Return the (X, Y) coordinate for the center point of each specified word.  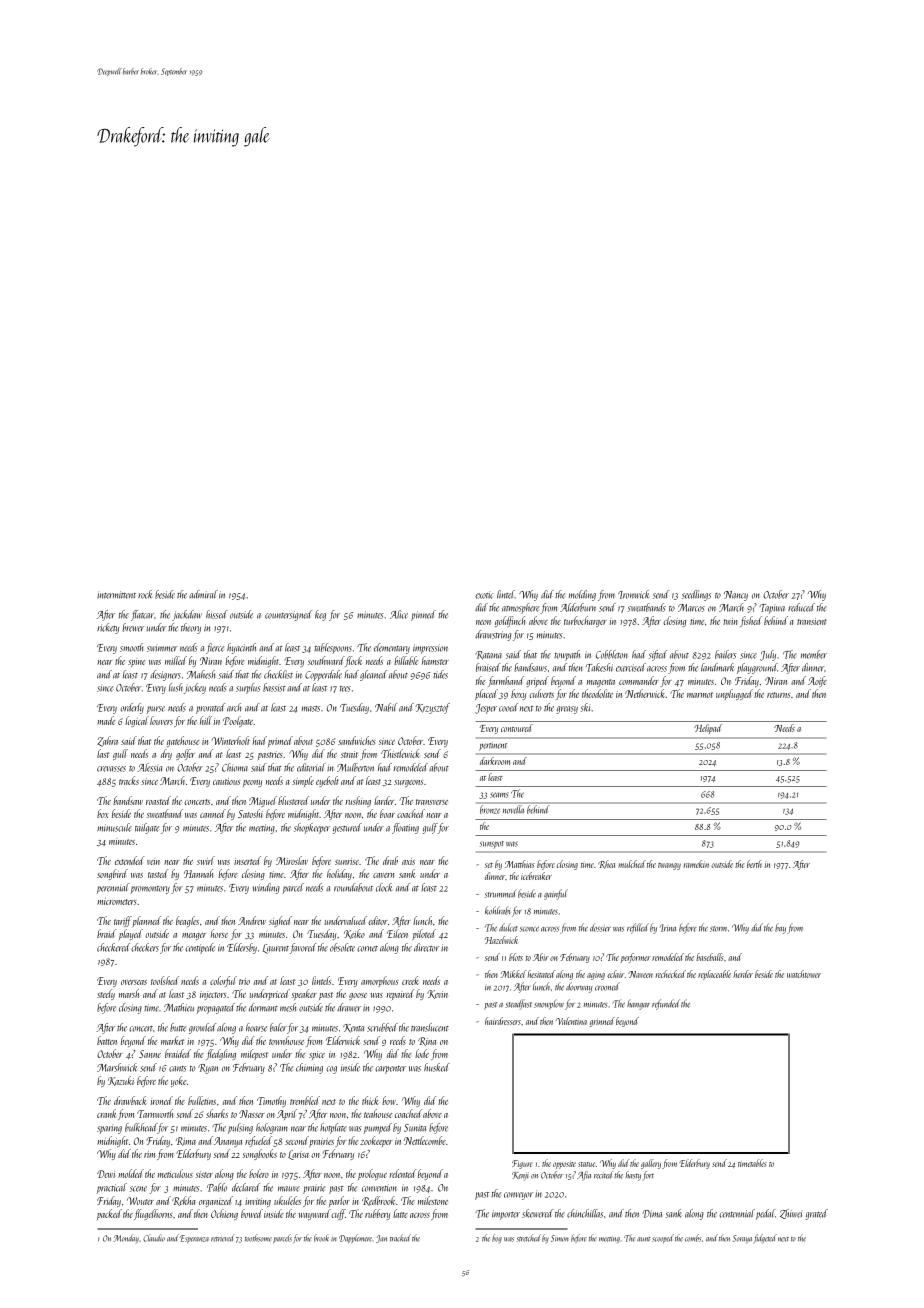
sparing (109, 1129)
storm (718, 929)
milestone (433, 1200)
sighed (280, 921)
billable (406, 660)
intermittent (116, 595)
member (814, 654)
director (426, 947)
